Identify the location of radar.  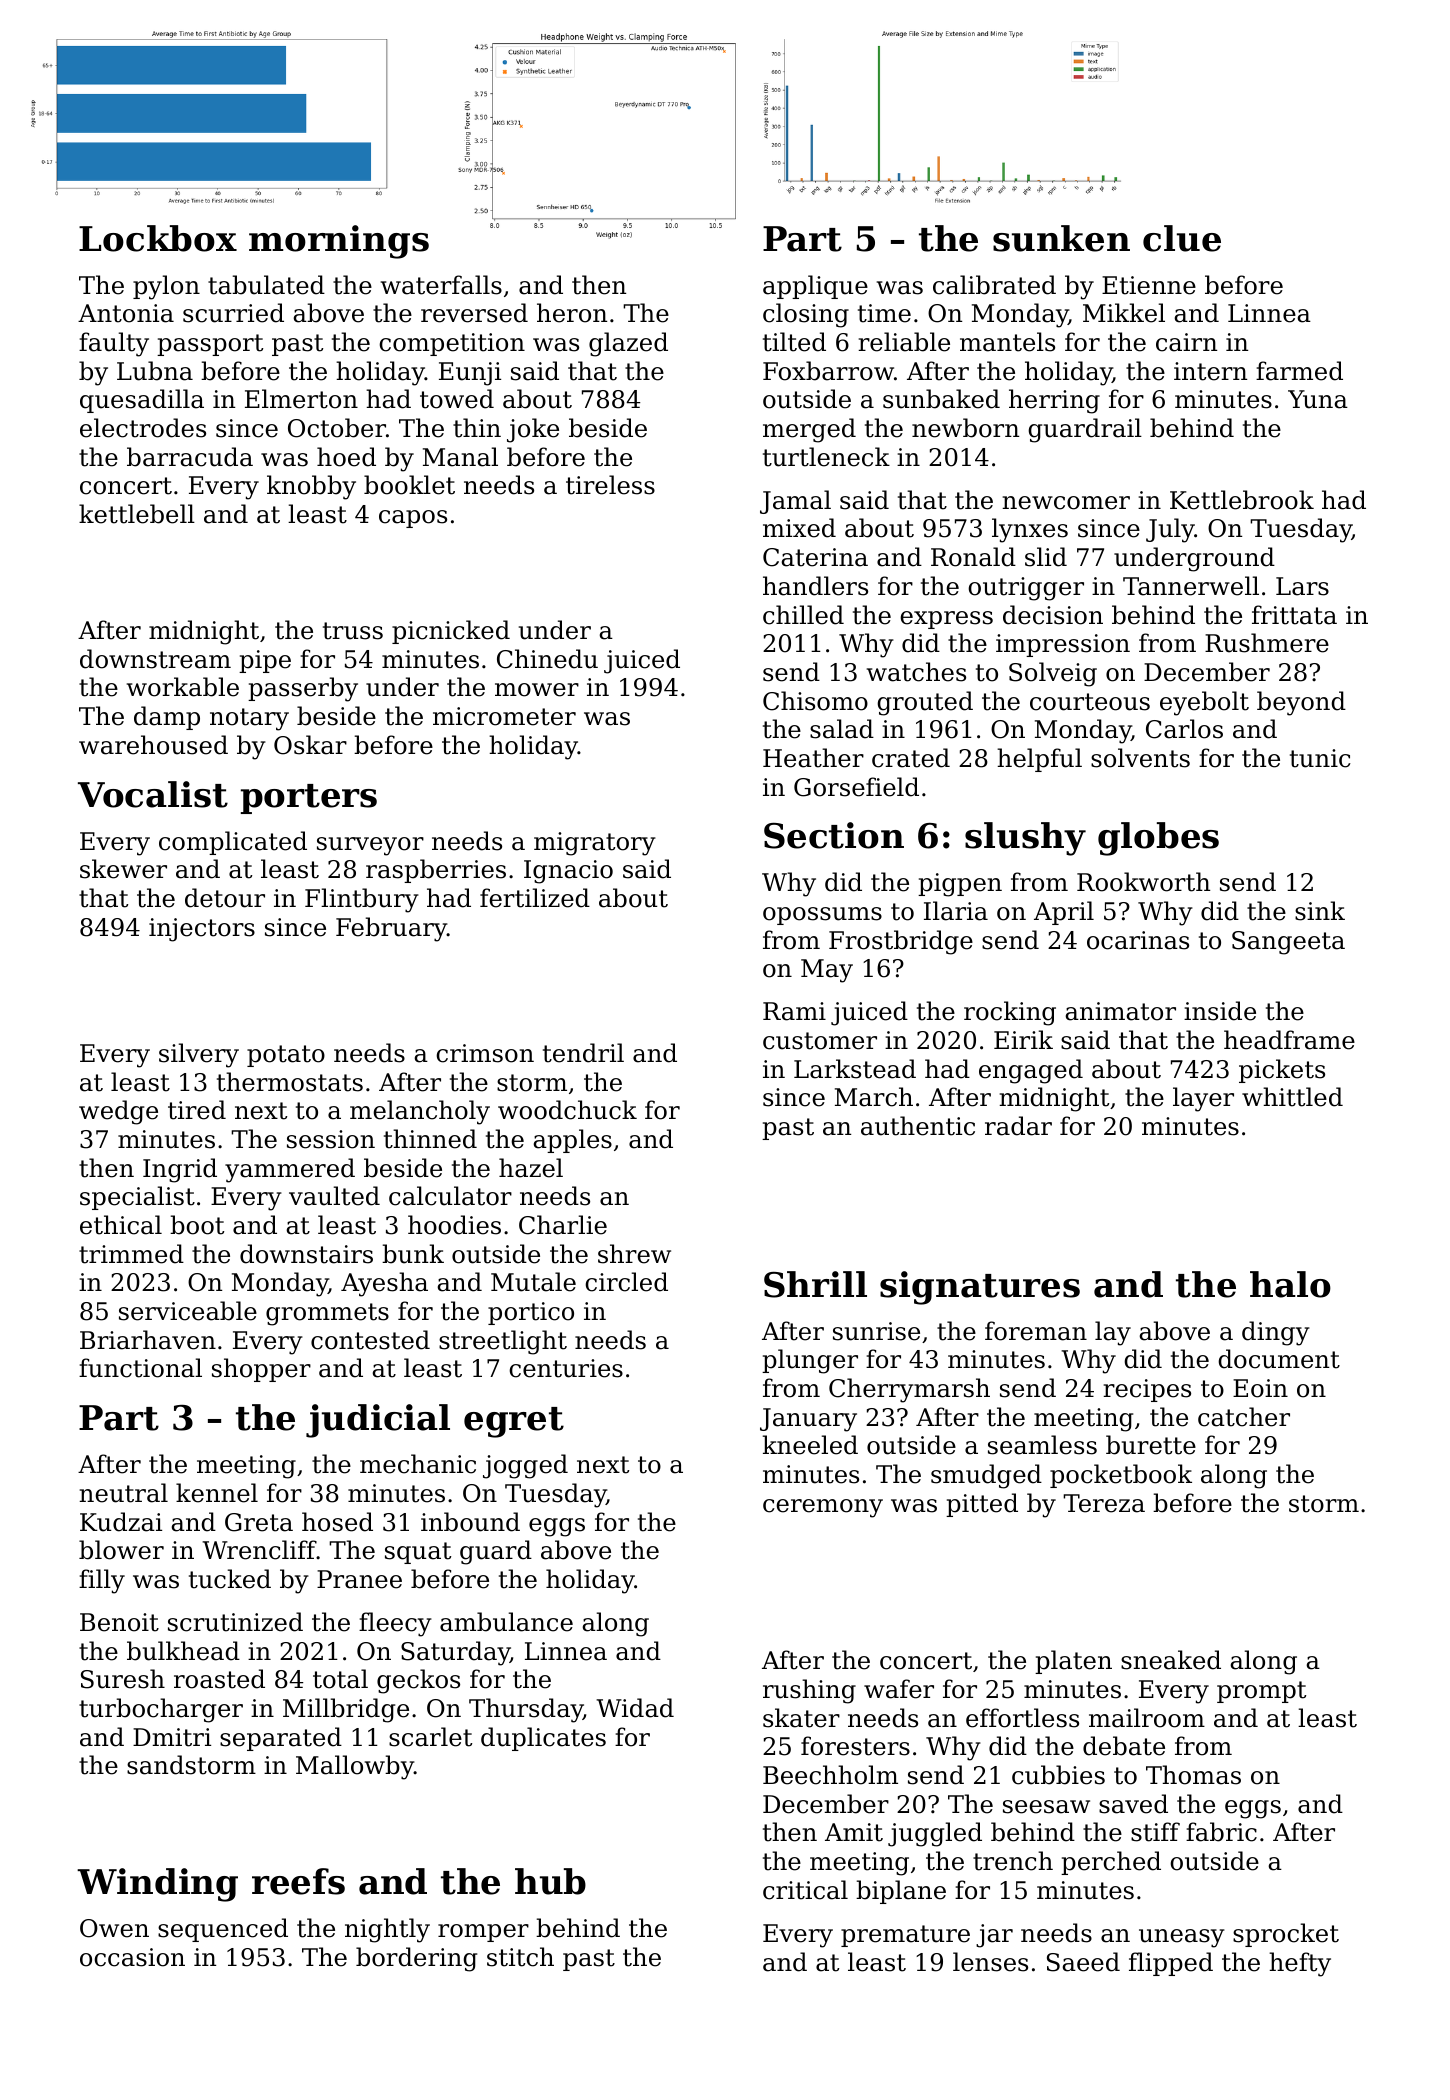
(1018, 1126).
